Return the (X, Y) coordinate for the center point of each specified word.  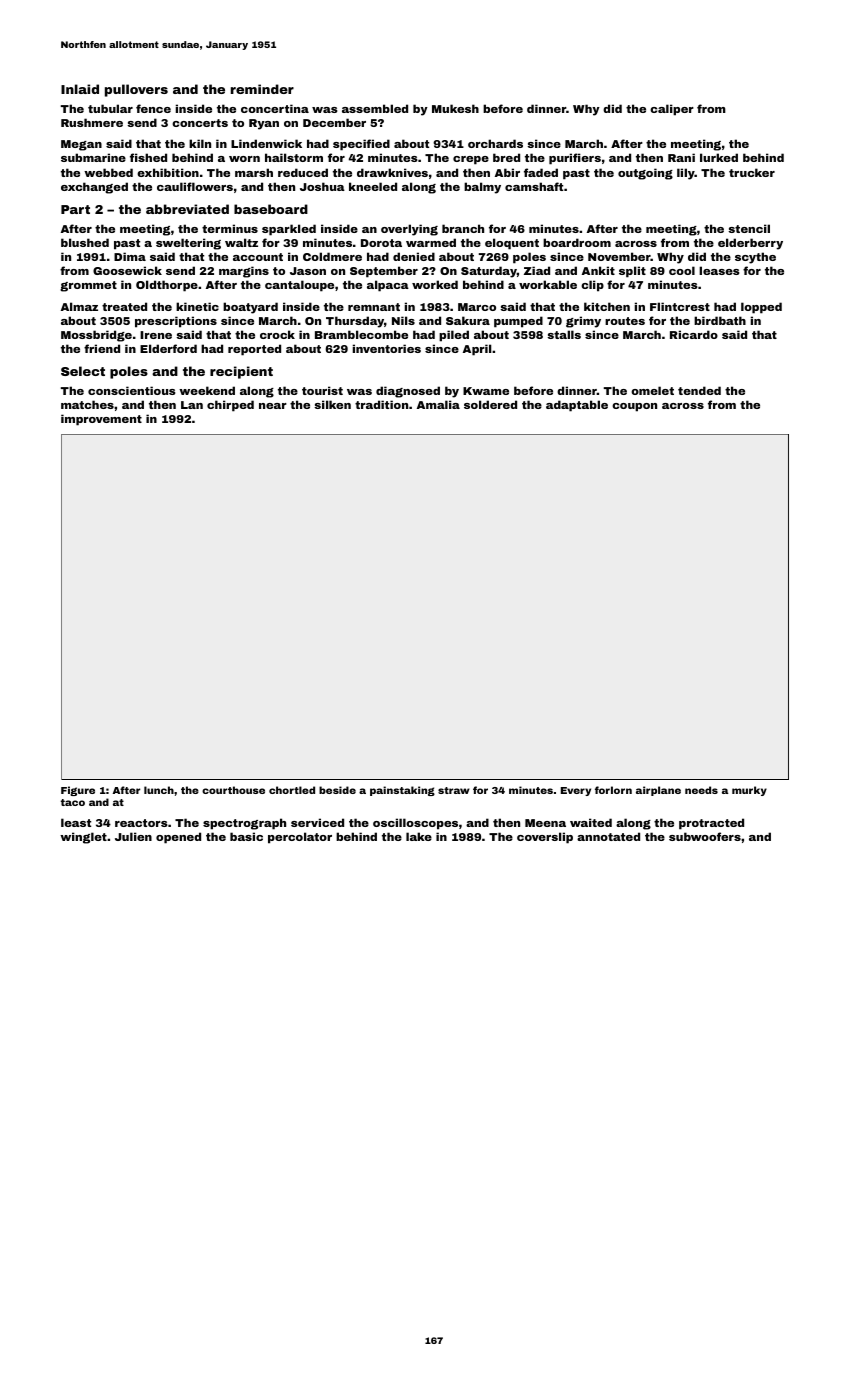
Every (576, 791)
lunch (159, 790)
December (334, 122)
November (619, 256)
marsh (254, 172)
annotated (608, 836)
